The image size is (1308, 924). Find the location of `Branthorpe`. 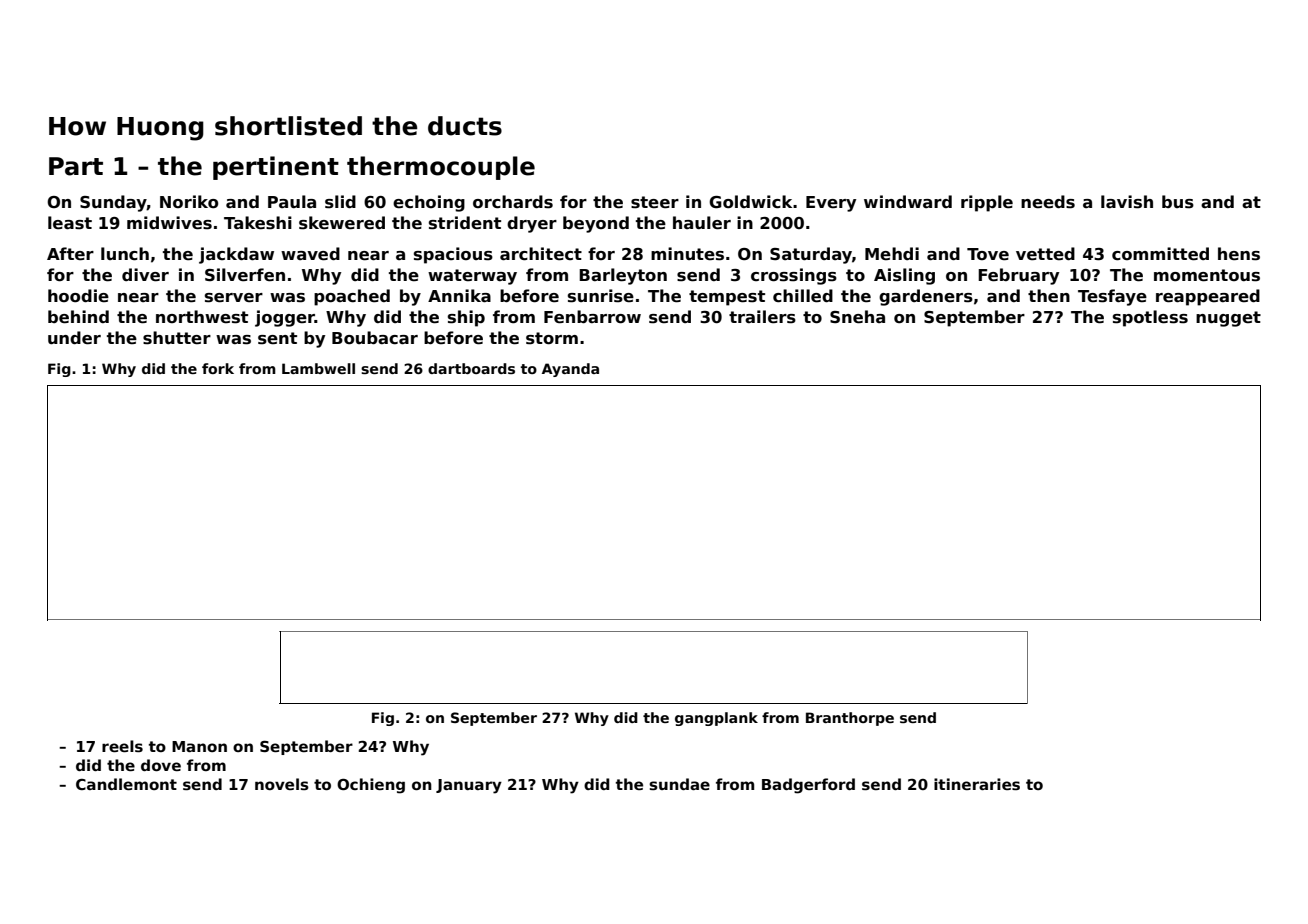

Branthorpe is located at coordinates (850, 719).
